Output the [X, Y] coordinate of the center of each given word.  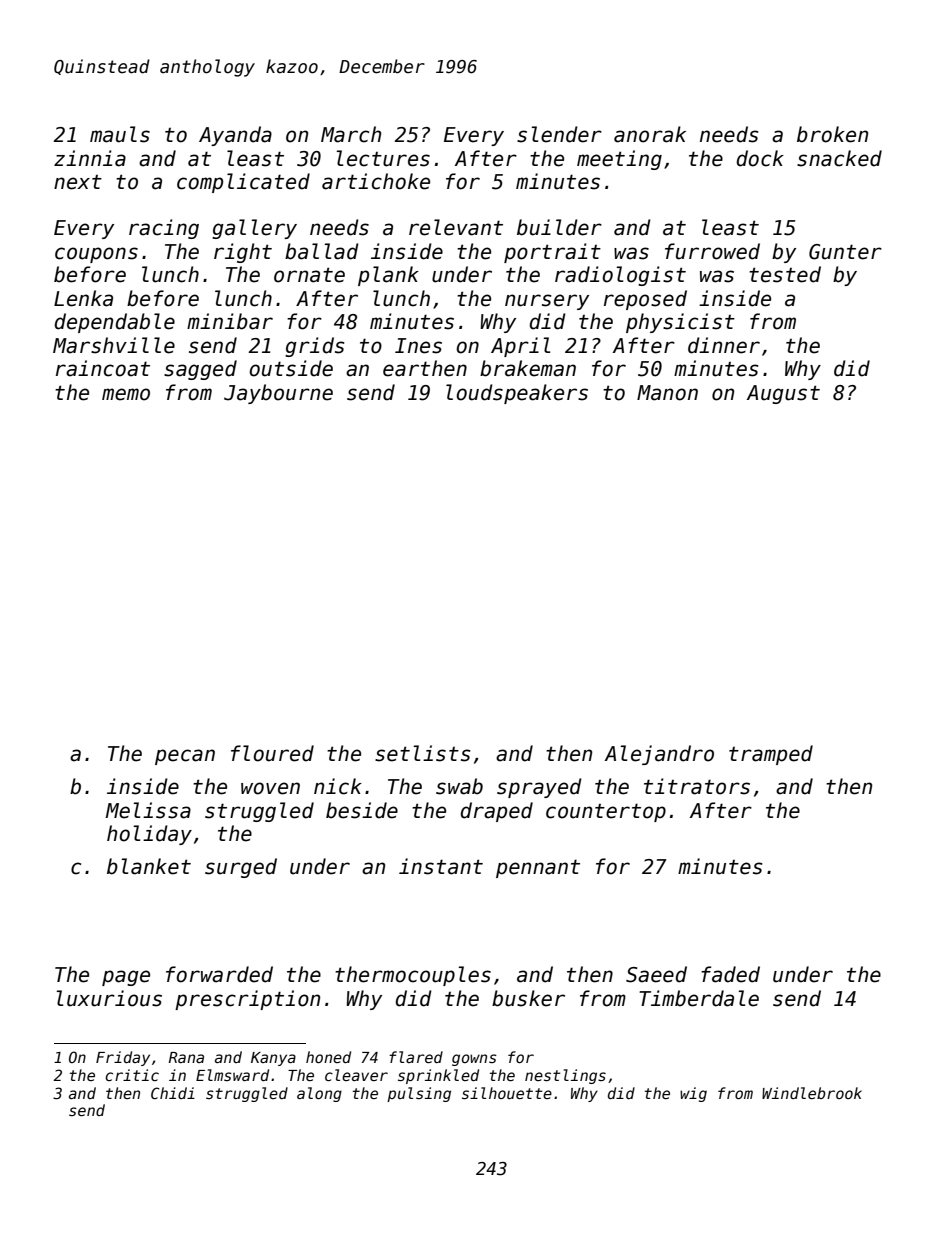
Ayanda [235, 136]
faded [730, 974]
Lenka [83, 298]
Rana [186, 1057]
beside [362, 810]
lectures [383, 158]
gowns [474, 1060]
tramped [771, 755]
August [783, 394]
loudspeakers [517, 394]
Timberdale [699, 998]
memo [126, 394]
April [520, 347]
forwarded [219, 974]
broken [832, 134]
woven [270, 788]
